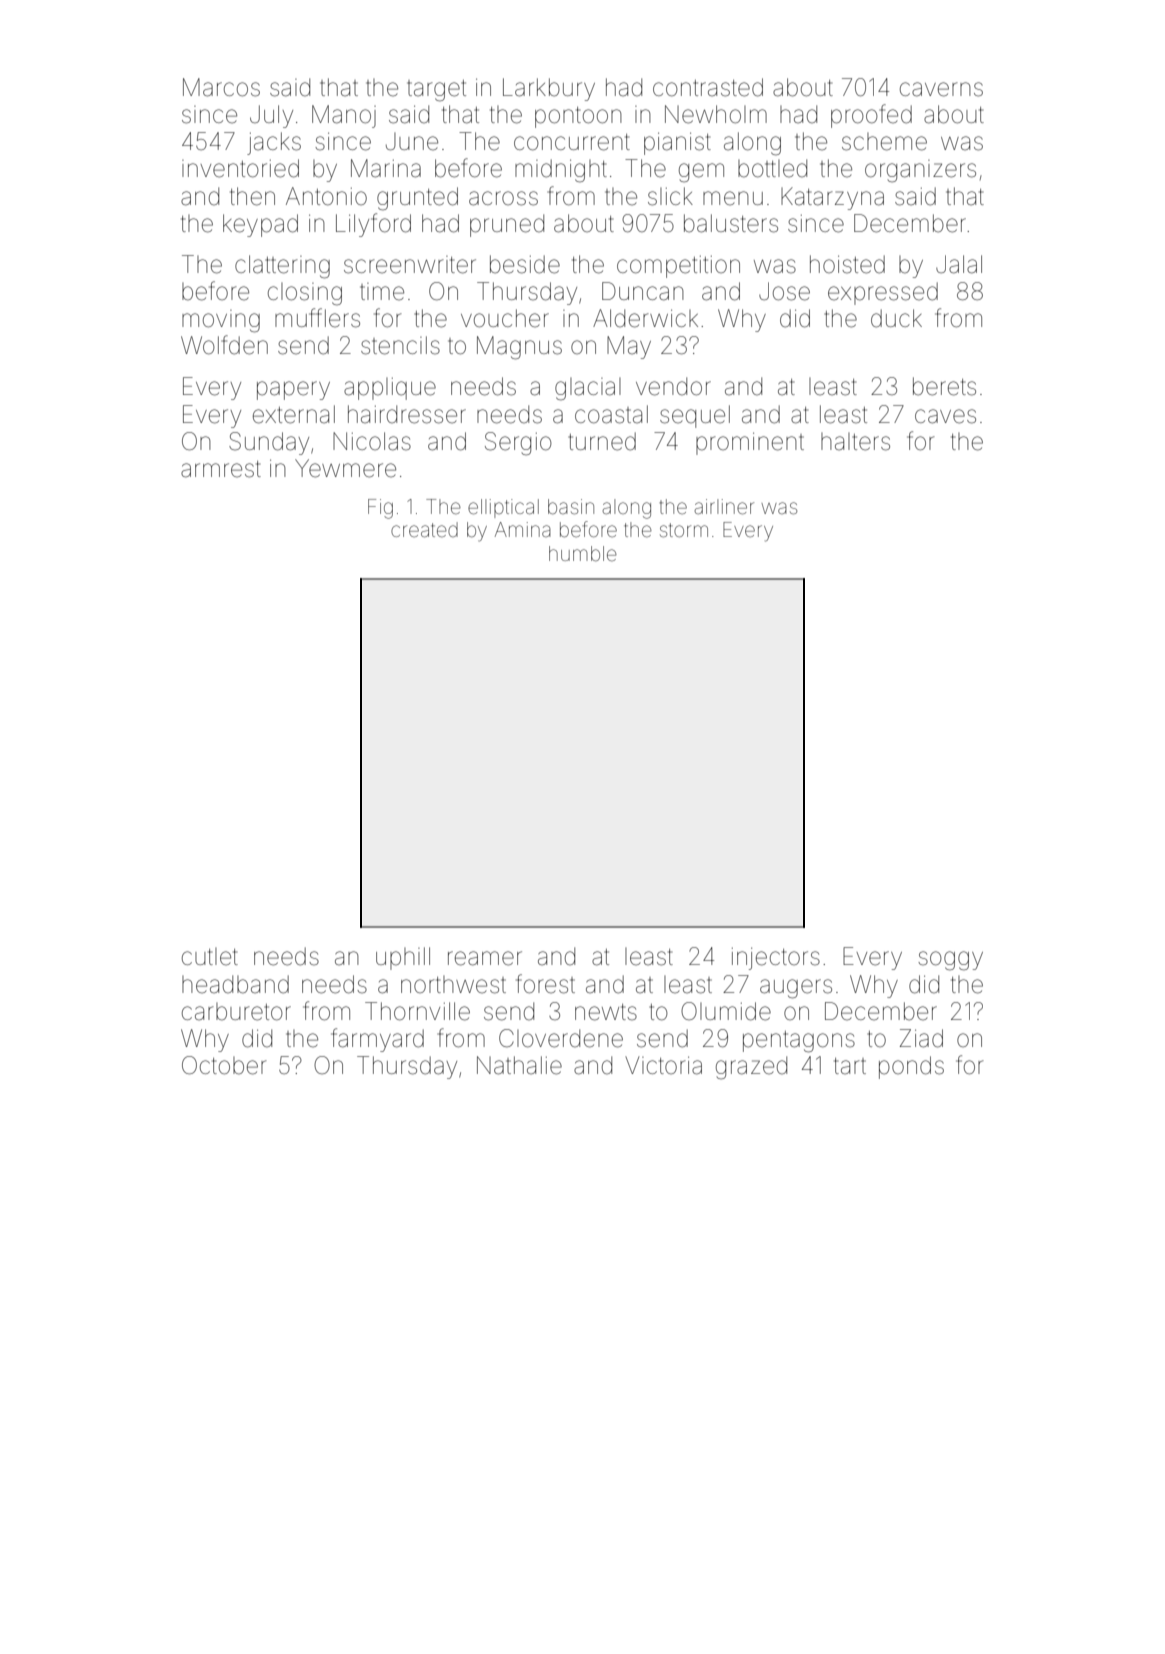 This image has width=1165, height=1654. What do you see at coordinates (221, 321) in the image?
I see `moving` at bounding box center [221, 321].
